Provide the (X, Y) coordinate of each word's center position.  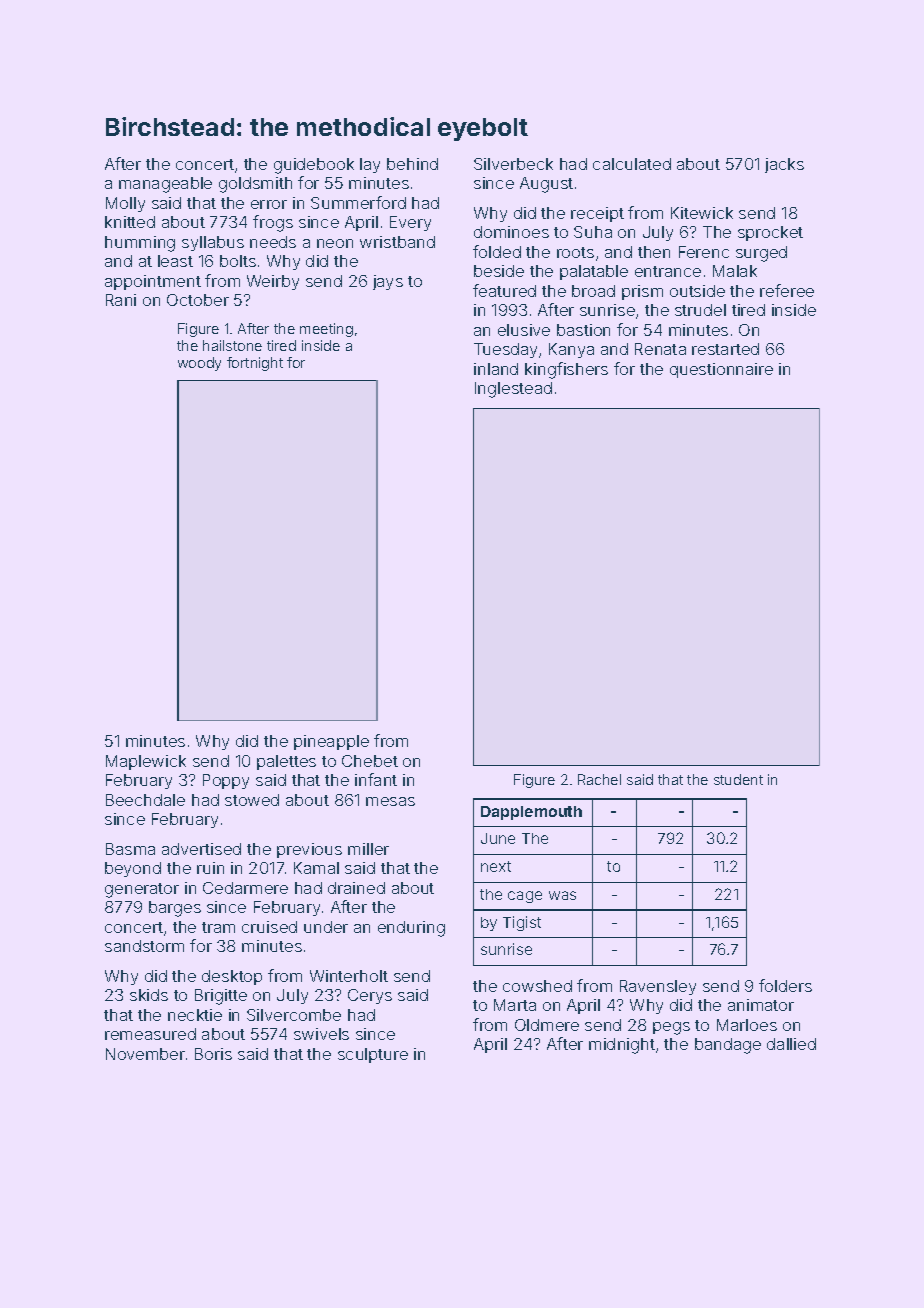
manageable (165, 185)
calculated (632, 164)
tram (218, 927)
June (498, 838)
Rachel (599, 779)
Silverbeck (513, 164)
